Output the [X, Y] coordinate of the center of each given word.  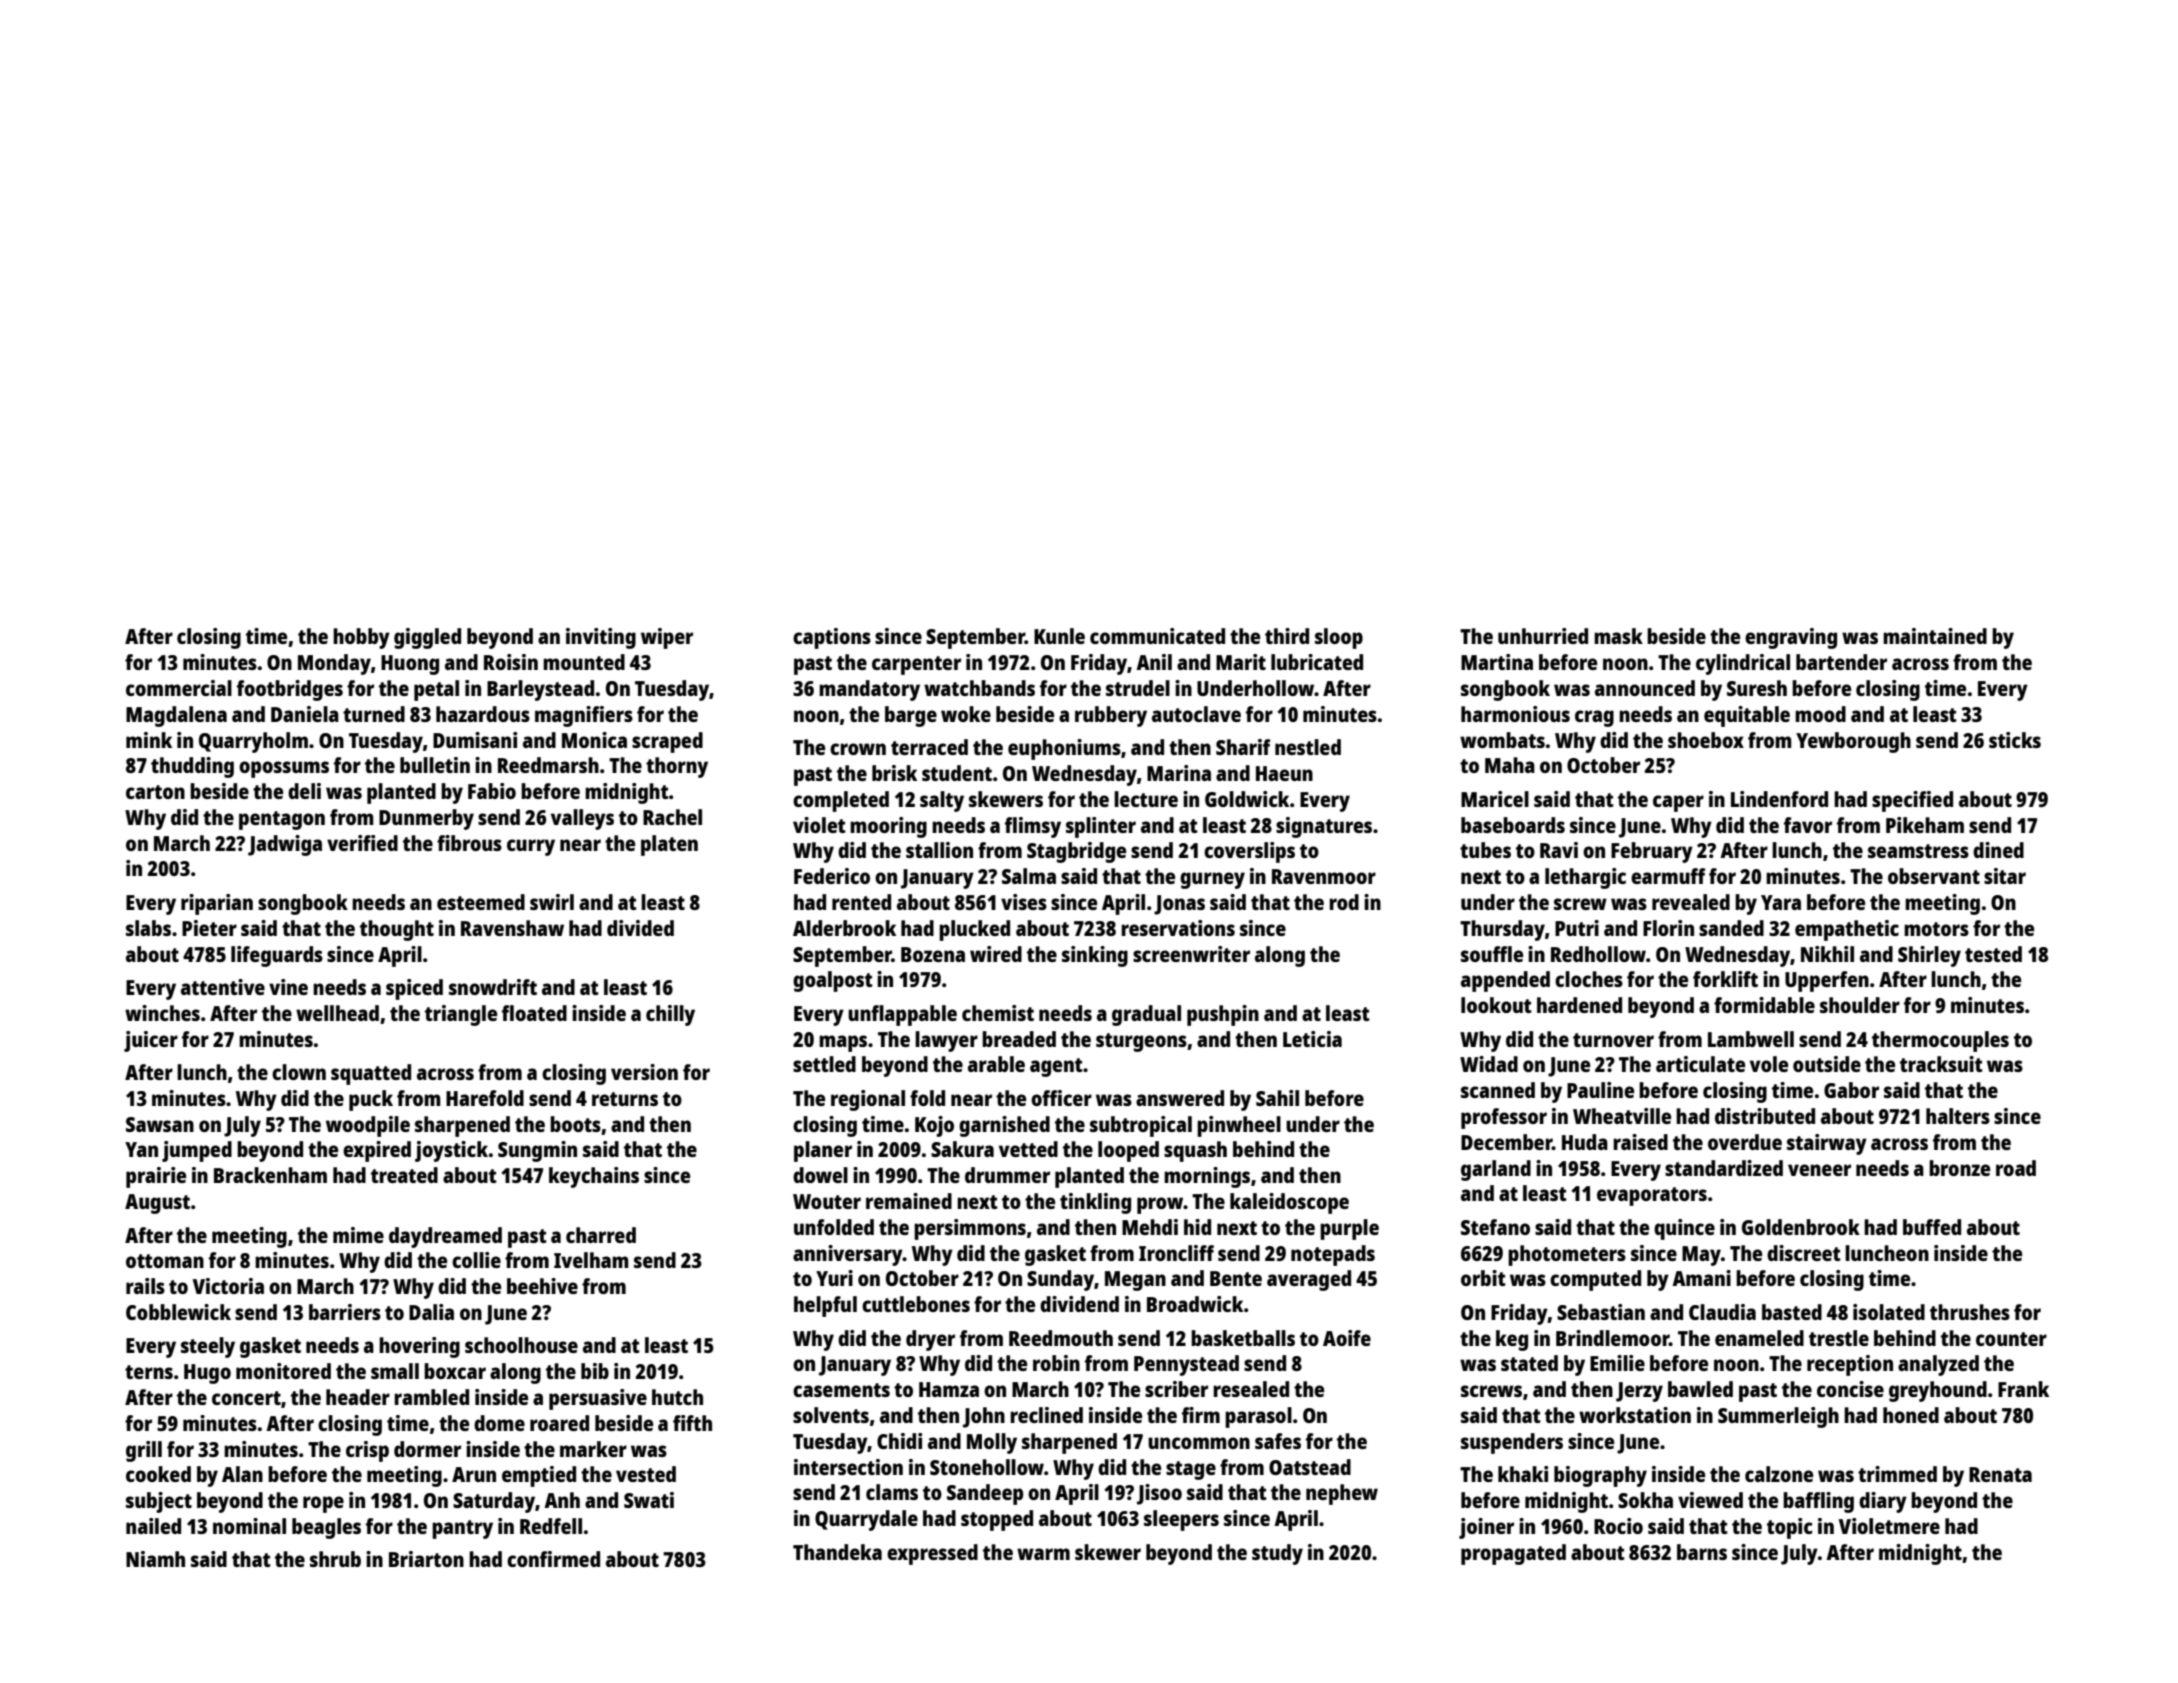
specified [1912, 801]
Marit [1241, 662]
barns [1702, 1552]
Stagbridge [1076, 852]
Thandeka [837, 1552]
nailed [153, 1526]
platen [669, 845]
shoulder [1860, 1005]
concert [246, 1398]
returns [625, 1099]
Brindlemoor [1612, 1338]
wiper [667, 638]
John [984, 1417]
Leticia [1312, 1039]
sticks [2015, 740]
